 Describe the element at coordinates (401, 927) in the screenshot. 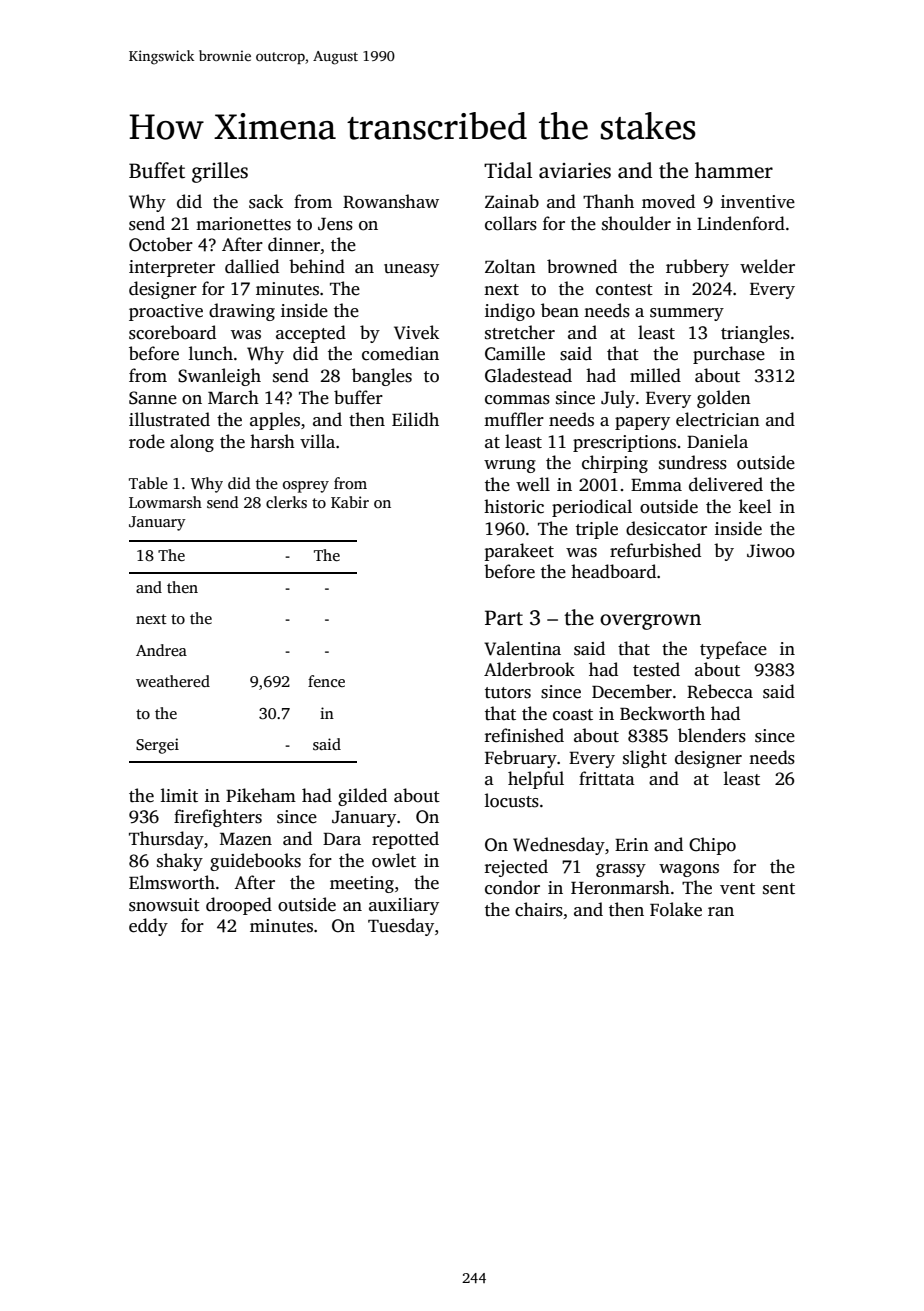

I see `Tuesday` at that location.
